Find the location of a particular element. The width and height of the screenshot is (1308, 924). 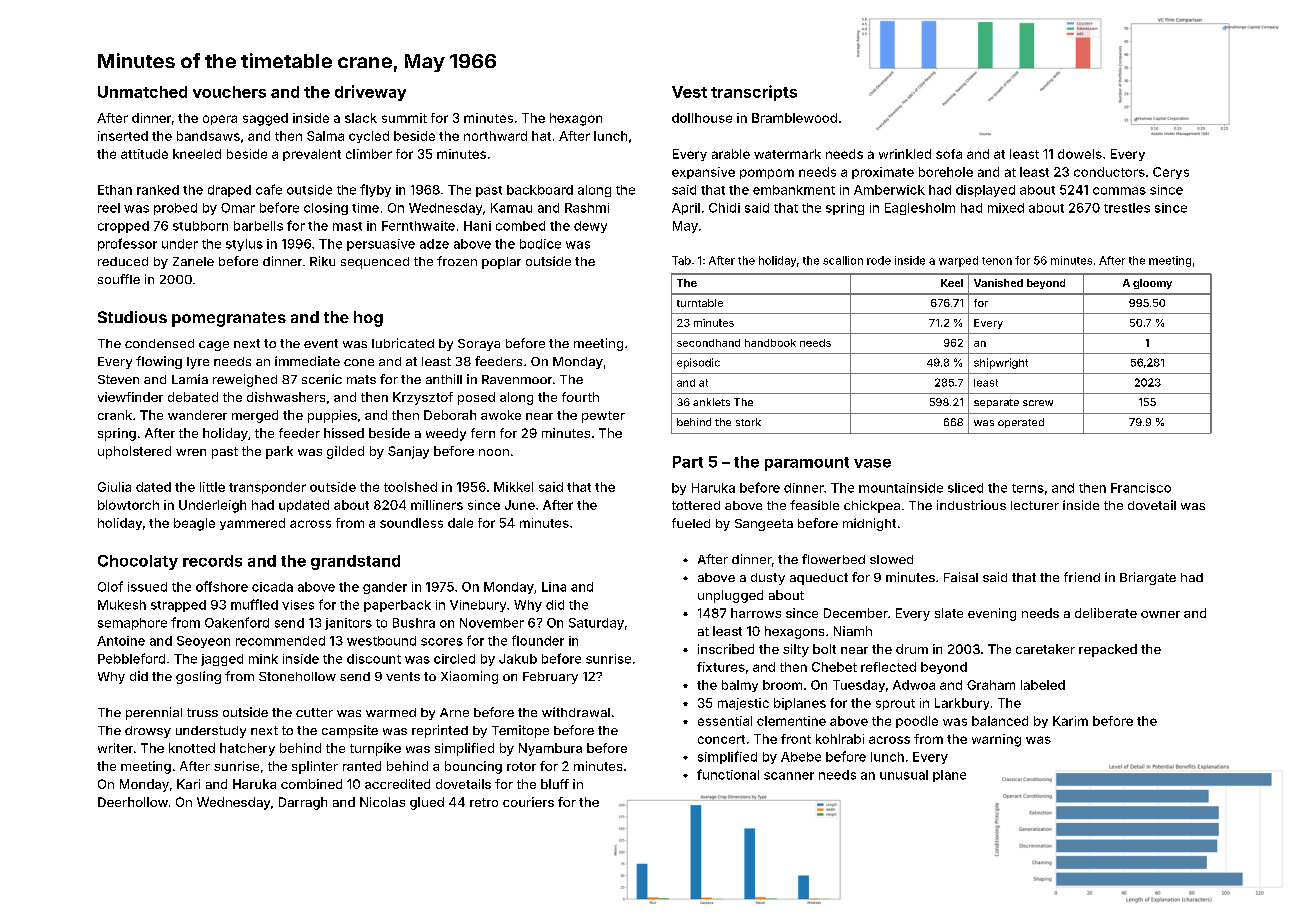

driveway is located at coordinates (370, 93).
